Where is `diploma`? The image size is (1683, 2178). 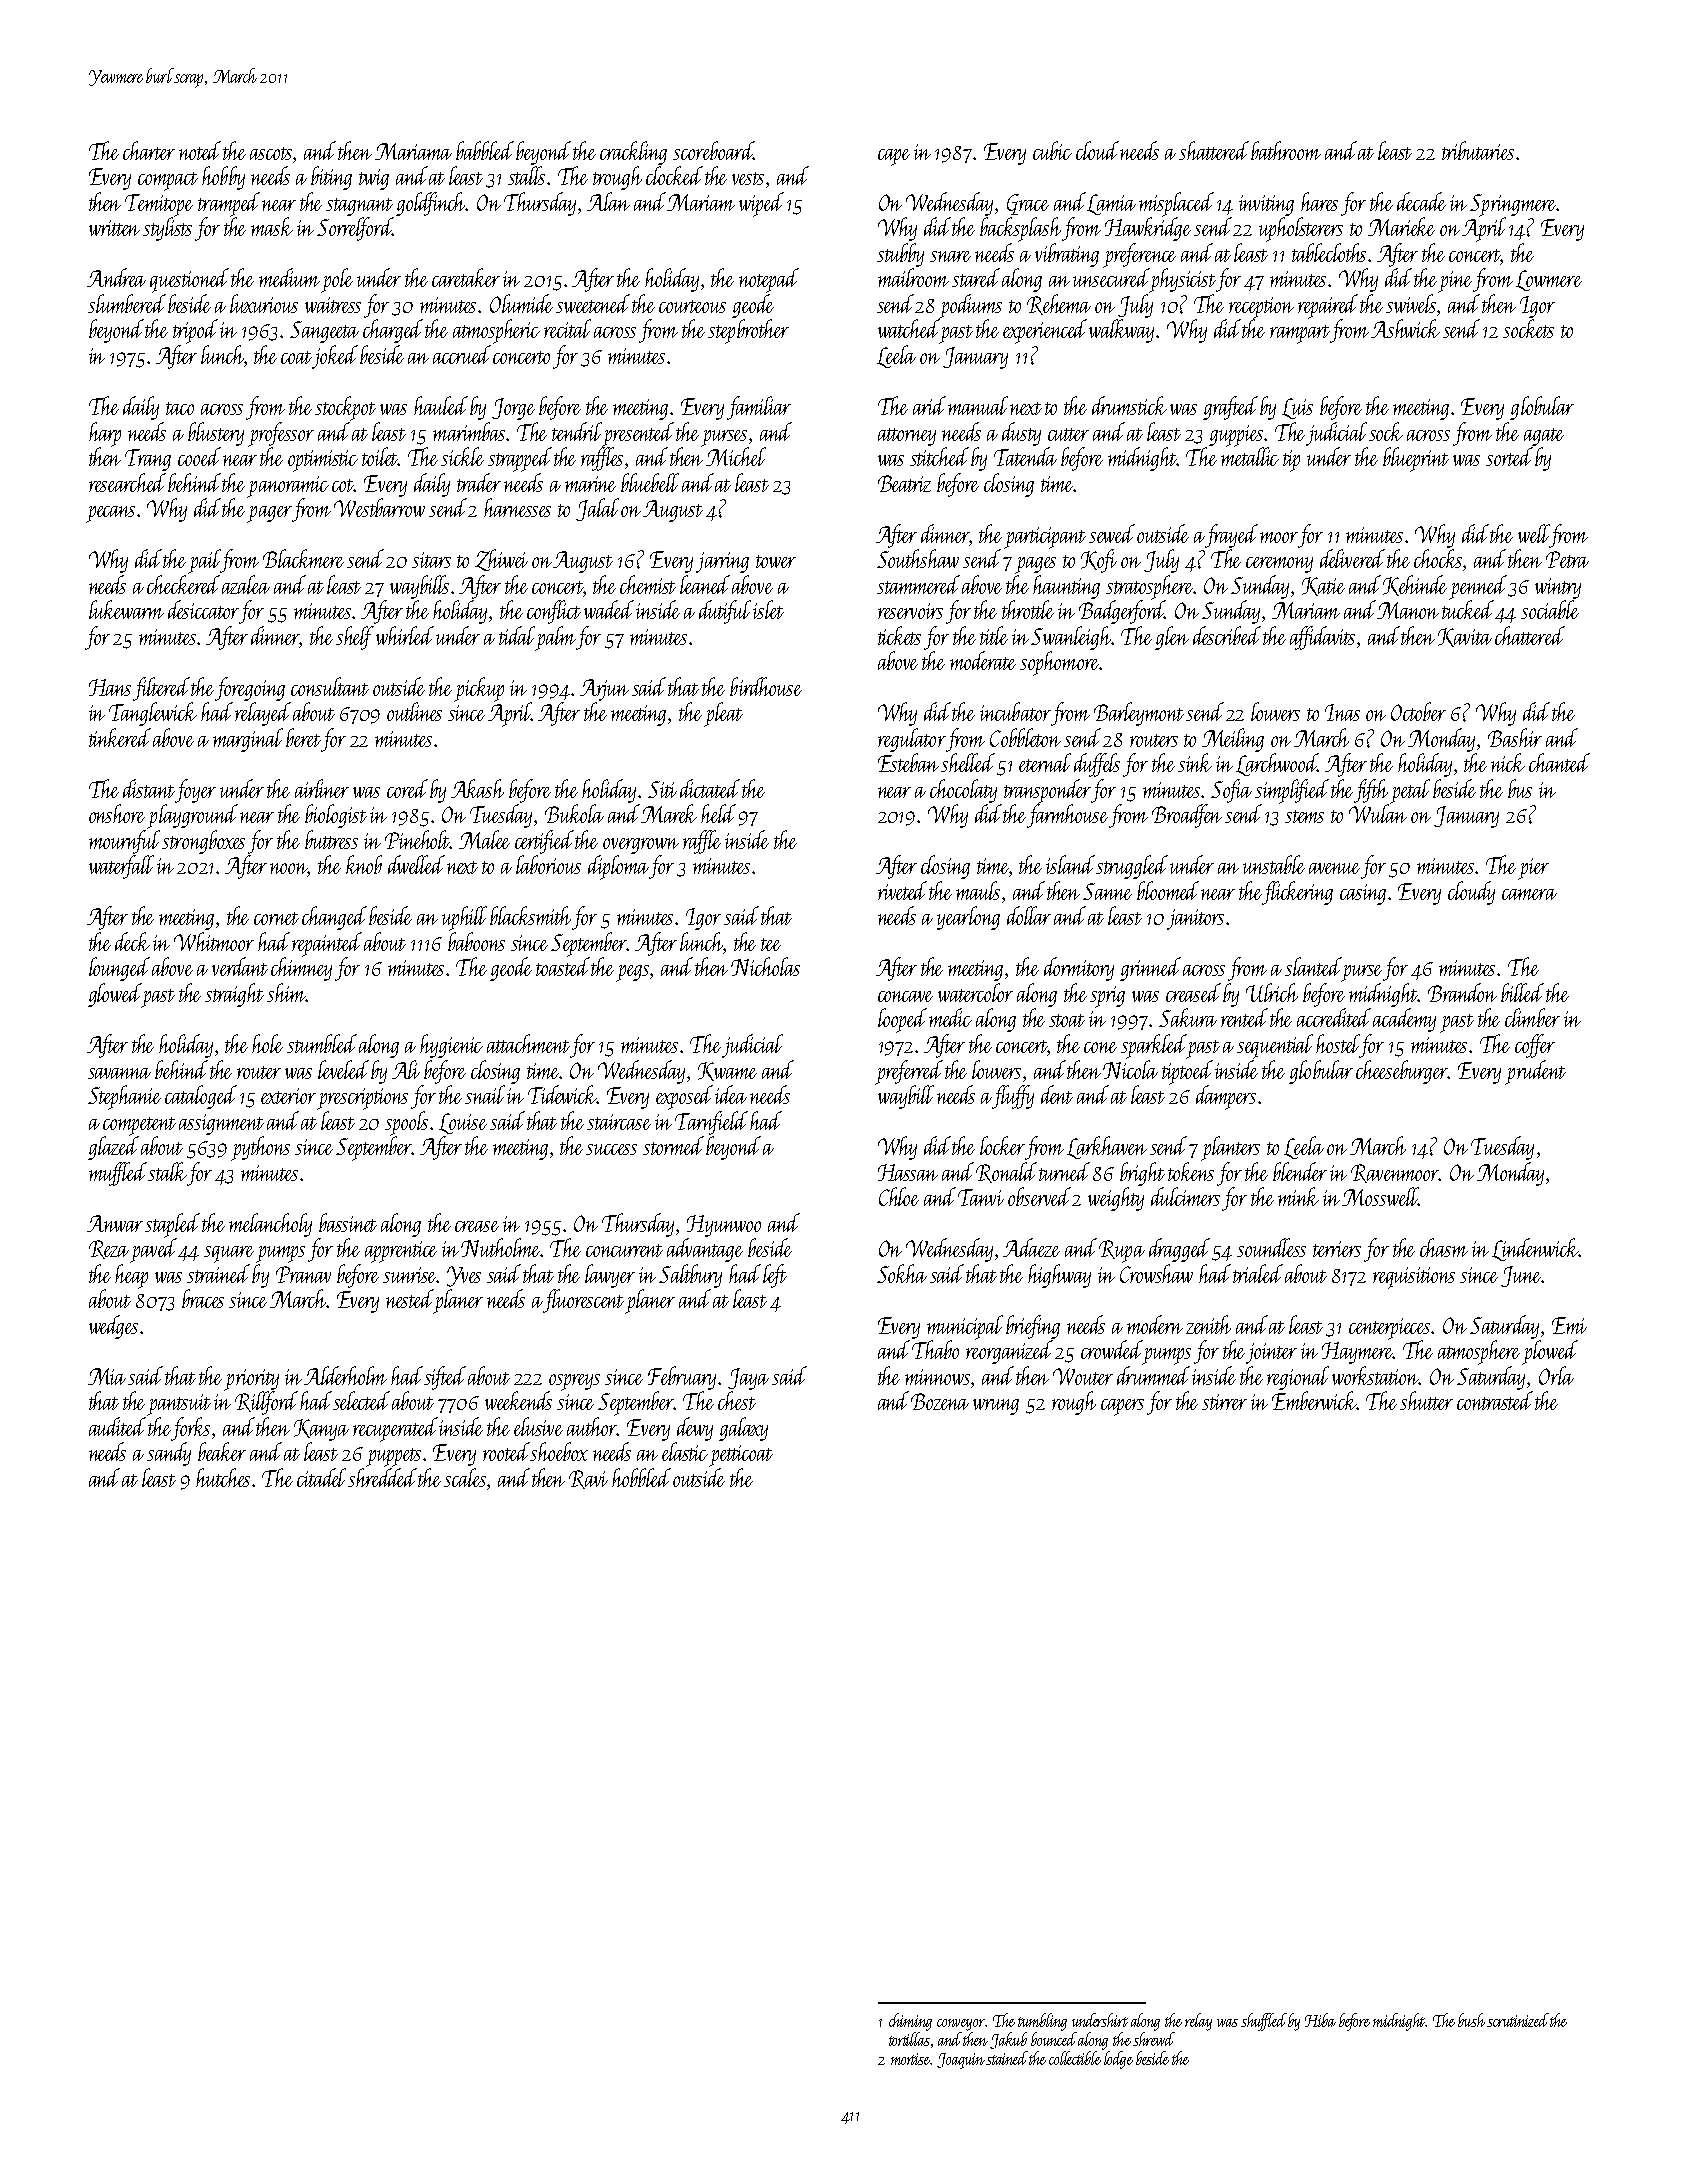
diploma is located at coordinates (618, 867).
